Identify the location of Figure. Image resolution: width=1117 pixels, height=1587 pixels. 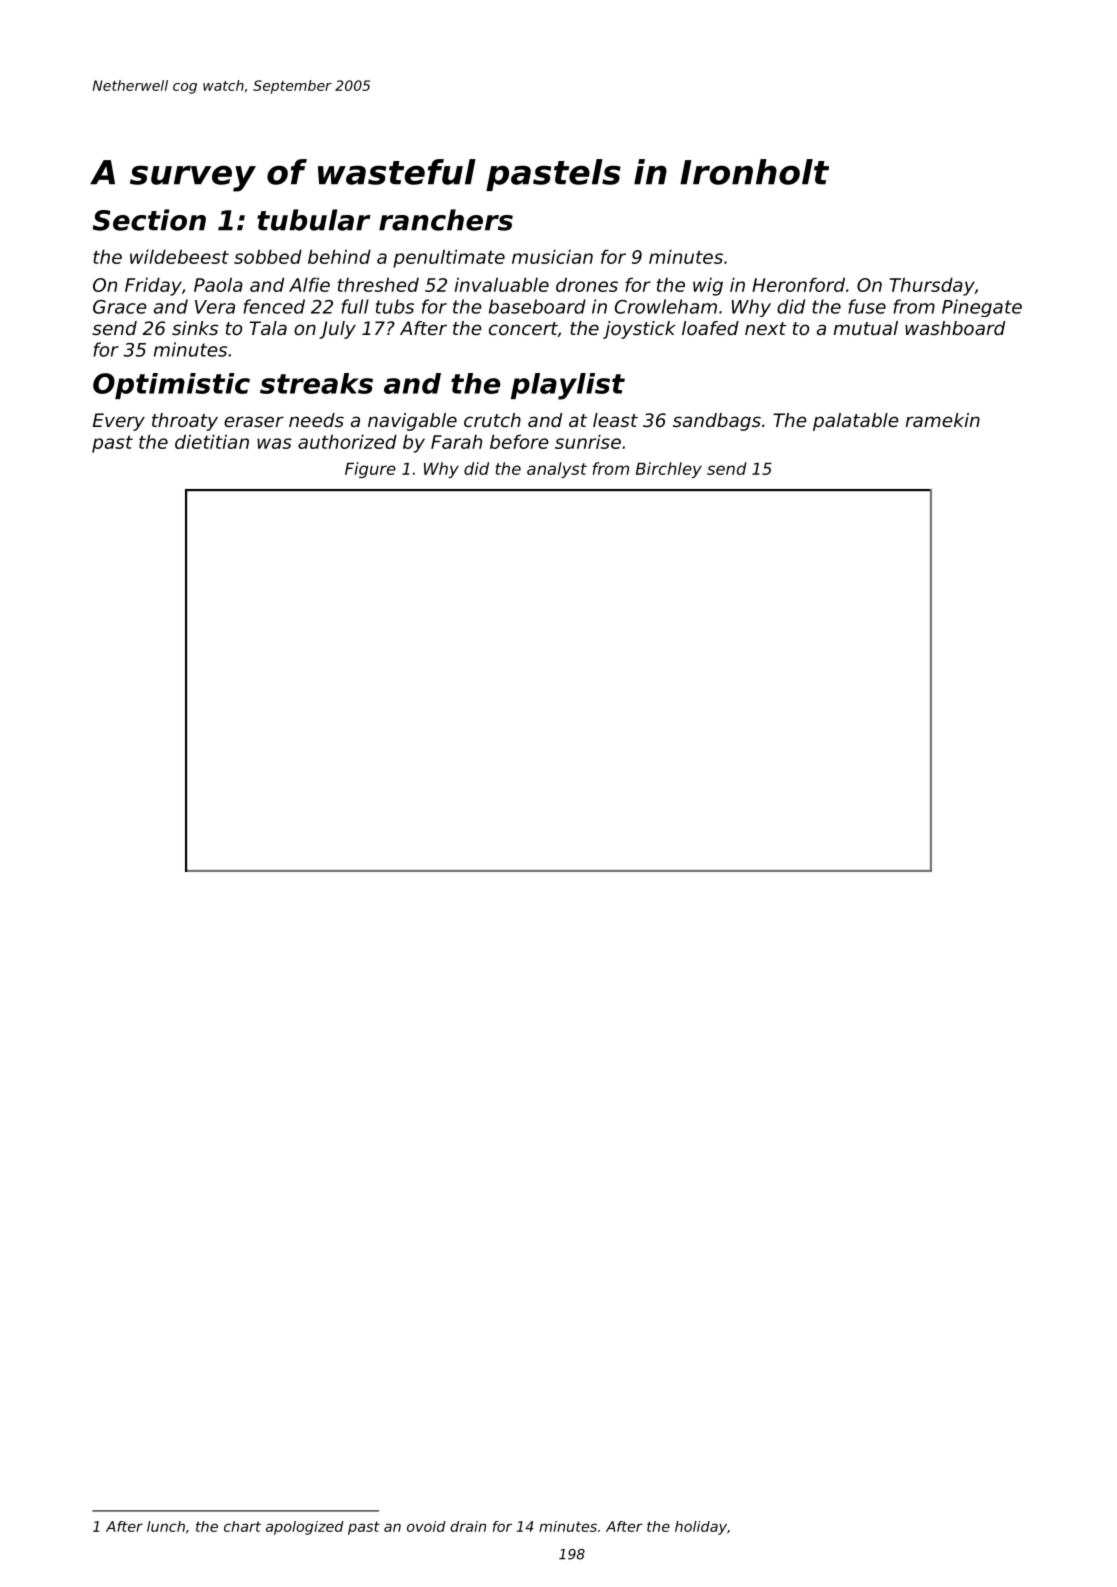
(370, 470).
